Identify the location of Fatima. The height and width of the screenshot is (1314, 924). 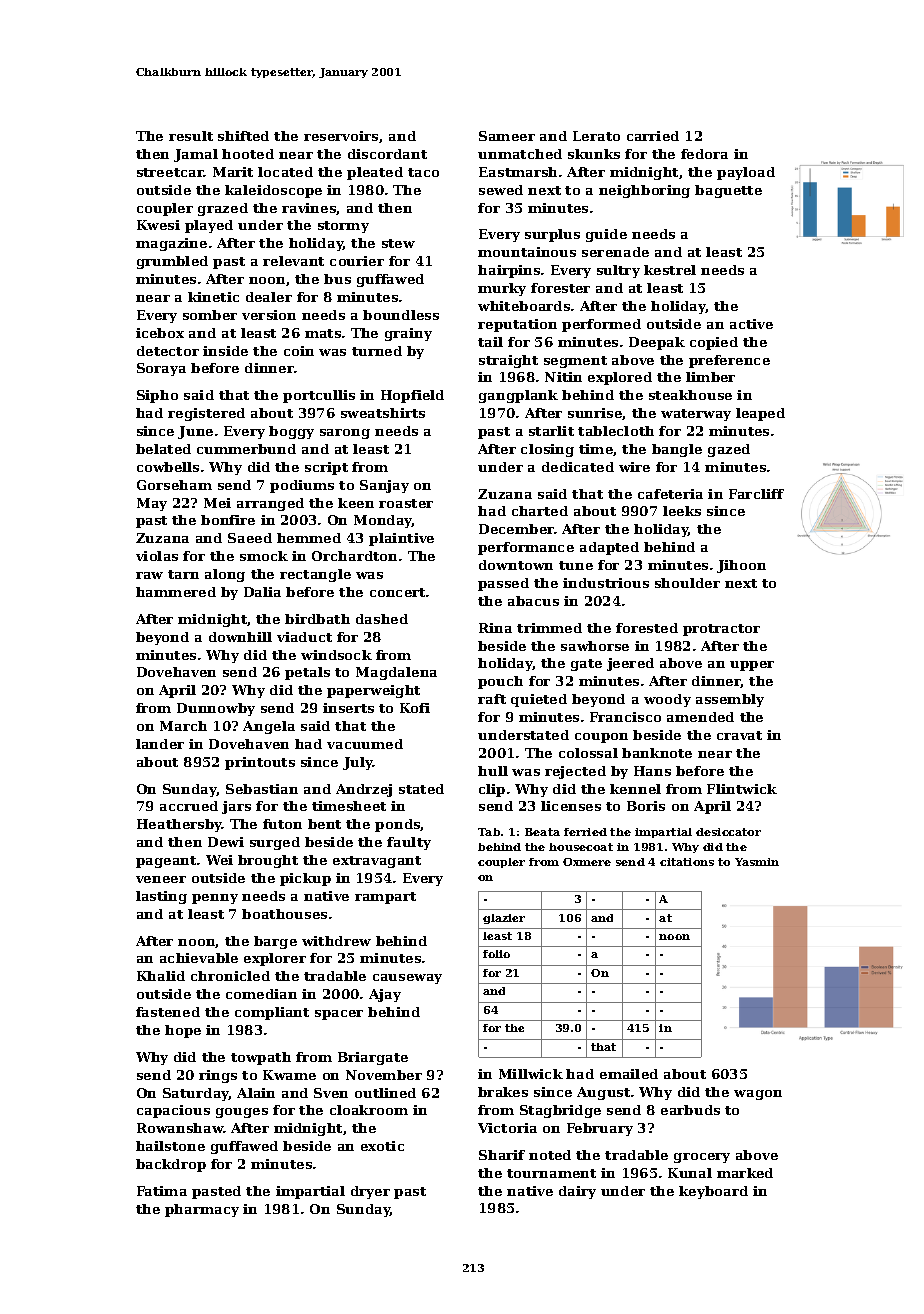
(162, 1191).
